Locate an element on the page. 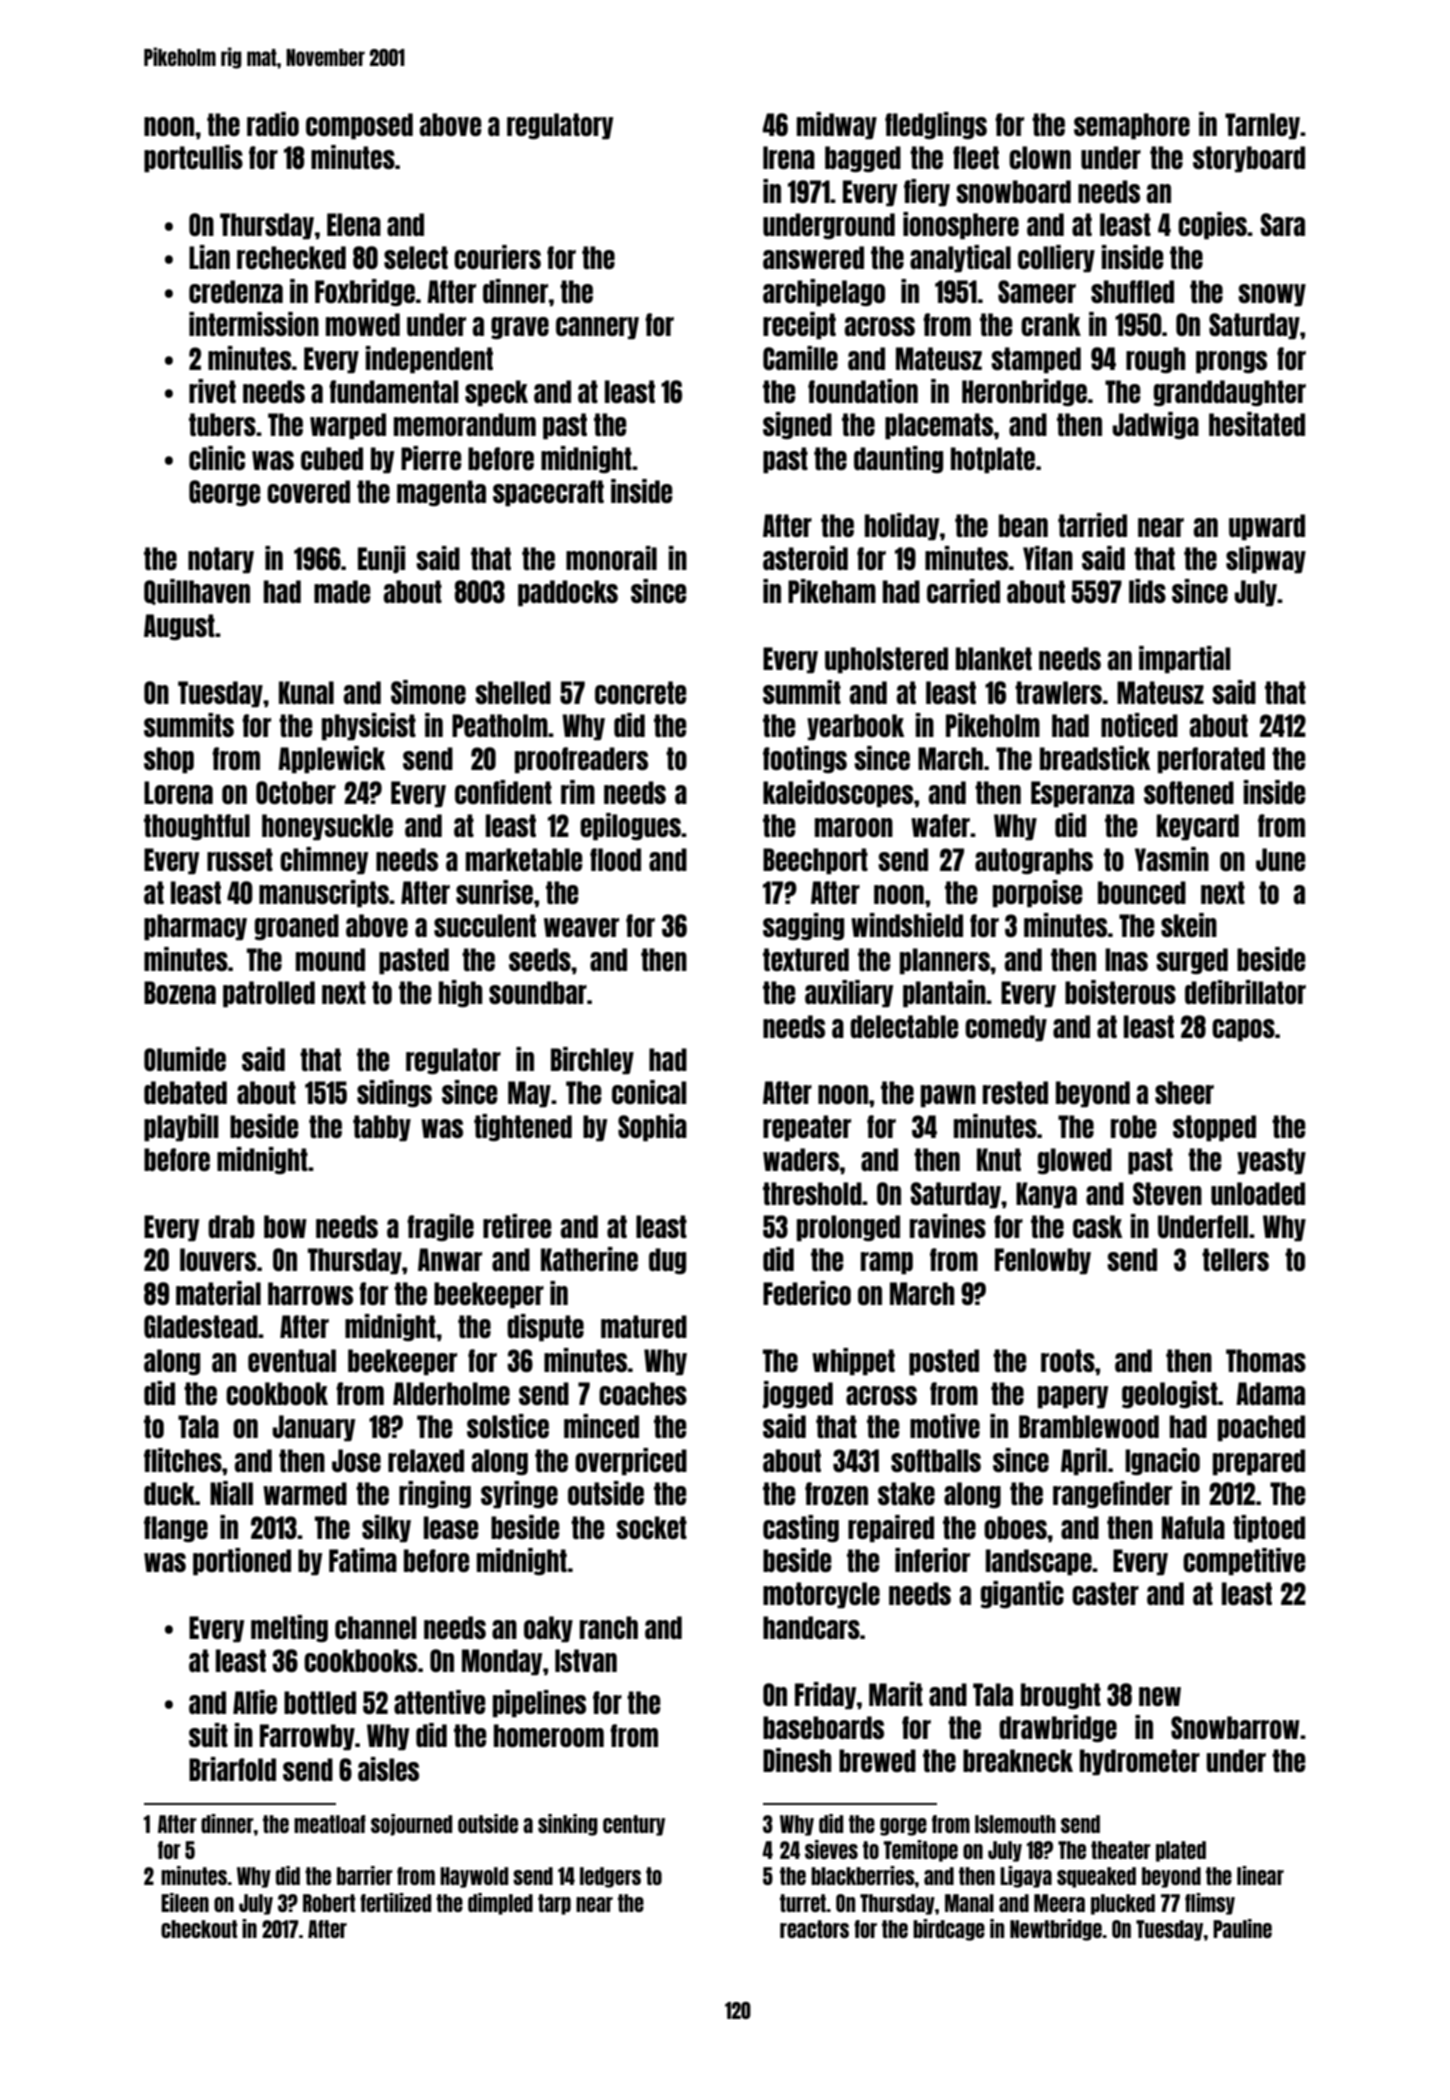 Image resolution: width=1450 pixels, height=2100 pixels. Tarnley is located at coordinates (1262, 126).
